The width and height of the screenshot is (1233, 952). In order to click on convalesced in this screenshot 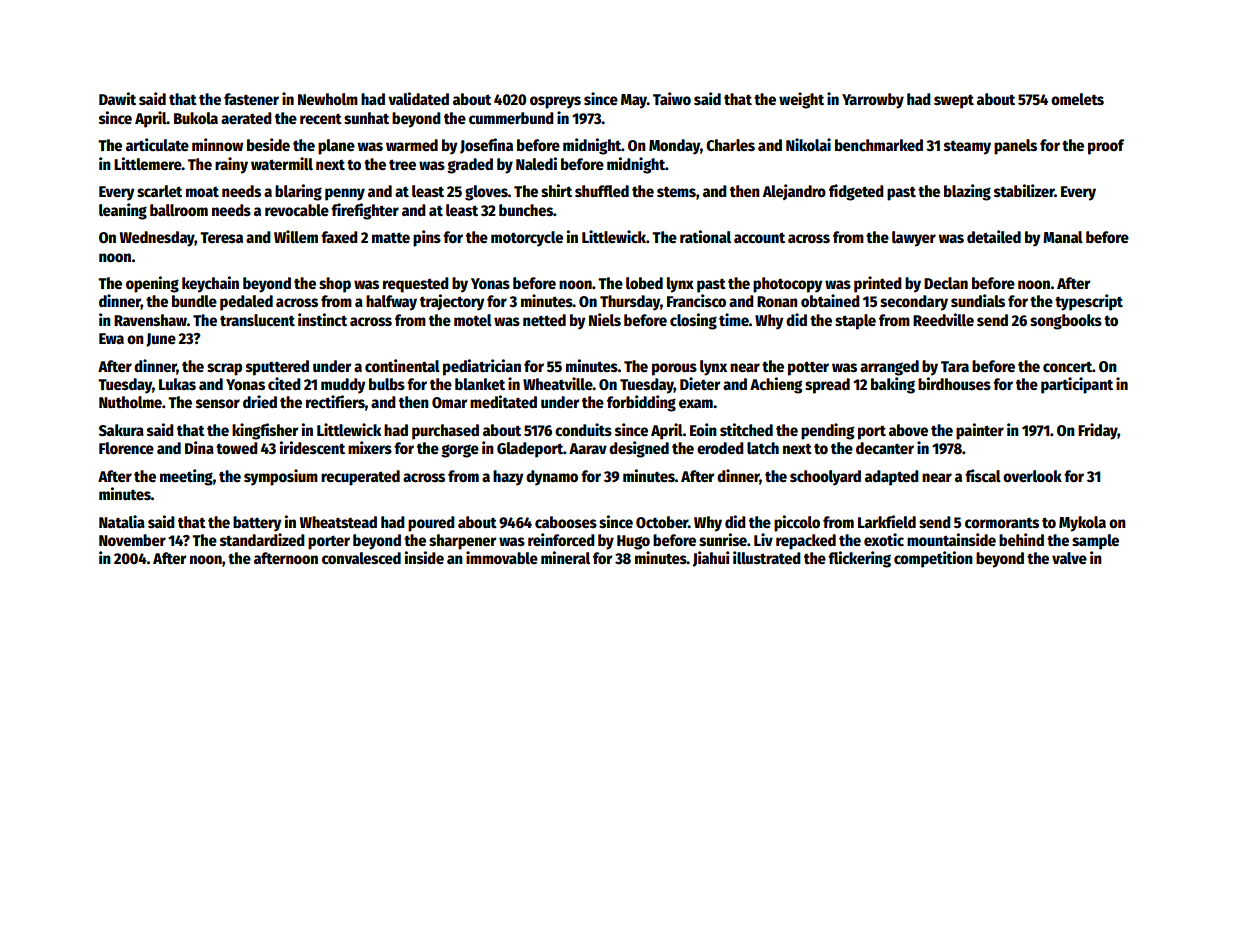, I will do `click(361, 558)`.
